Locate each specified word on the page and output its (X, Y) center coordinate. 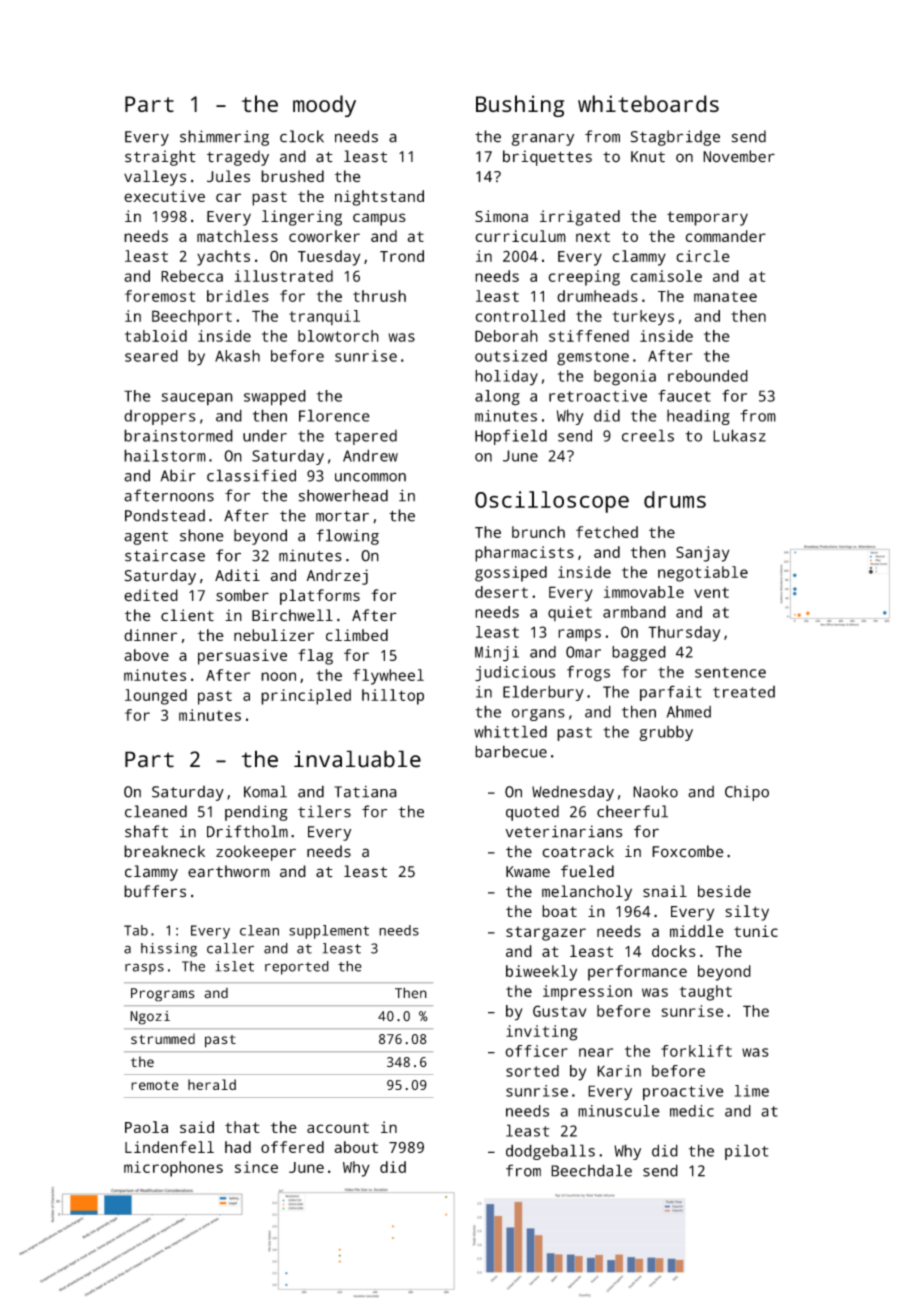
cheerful (632, 811)
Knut (648, 157)
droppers (160, 417)
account (338, 1127)
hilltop (393, 697)
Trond (402, 256)
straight (160, 158)
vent (711, 592)
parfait (670, 693)
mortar (342, 516)
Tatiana (365, 792)
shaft (146, 831)
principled (306, 697)
